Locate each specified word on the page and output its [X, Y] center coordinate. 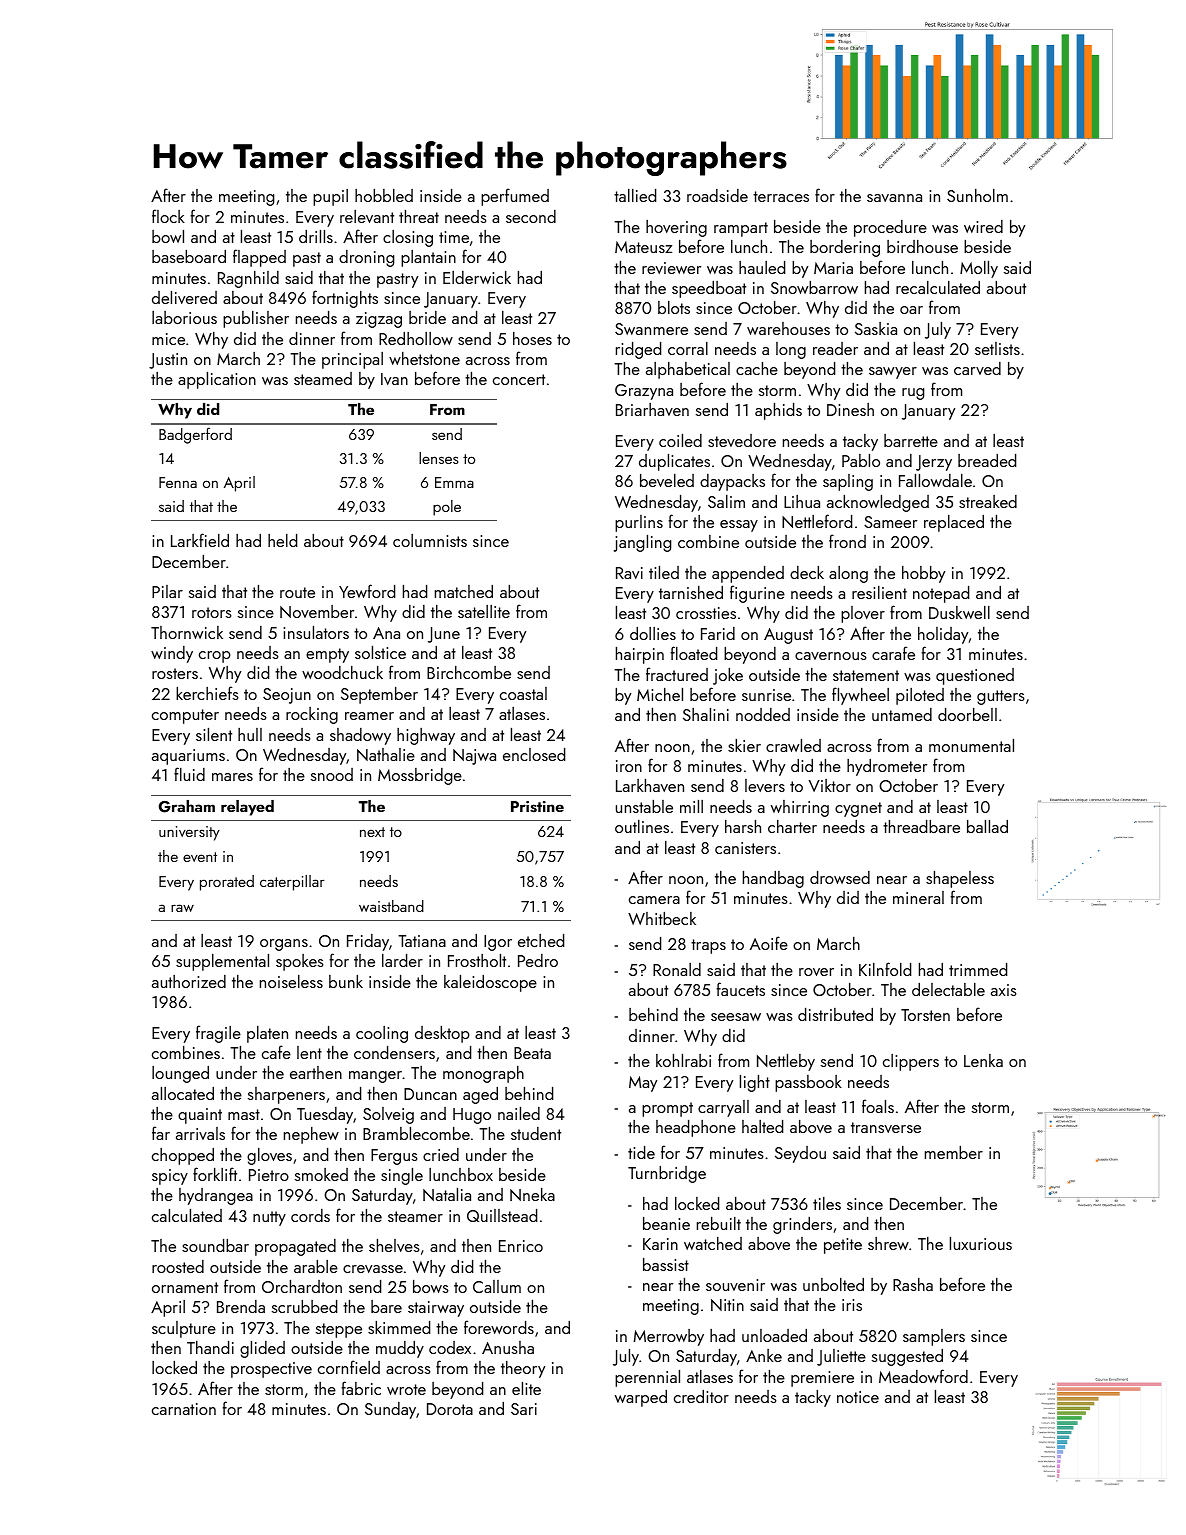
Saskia [876, 328]
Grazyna [644, 392]
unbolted [833, 1284]
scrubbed [304, 1306]
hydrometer [887, 767]
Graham [187, 806]
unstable [644, 806]
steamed [323, 378]
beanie [666, 1223]
